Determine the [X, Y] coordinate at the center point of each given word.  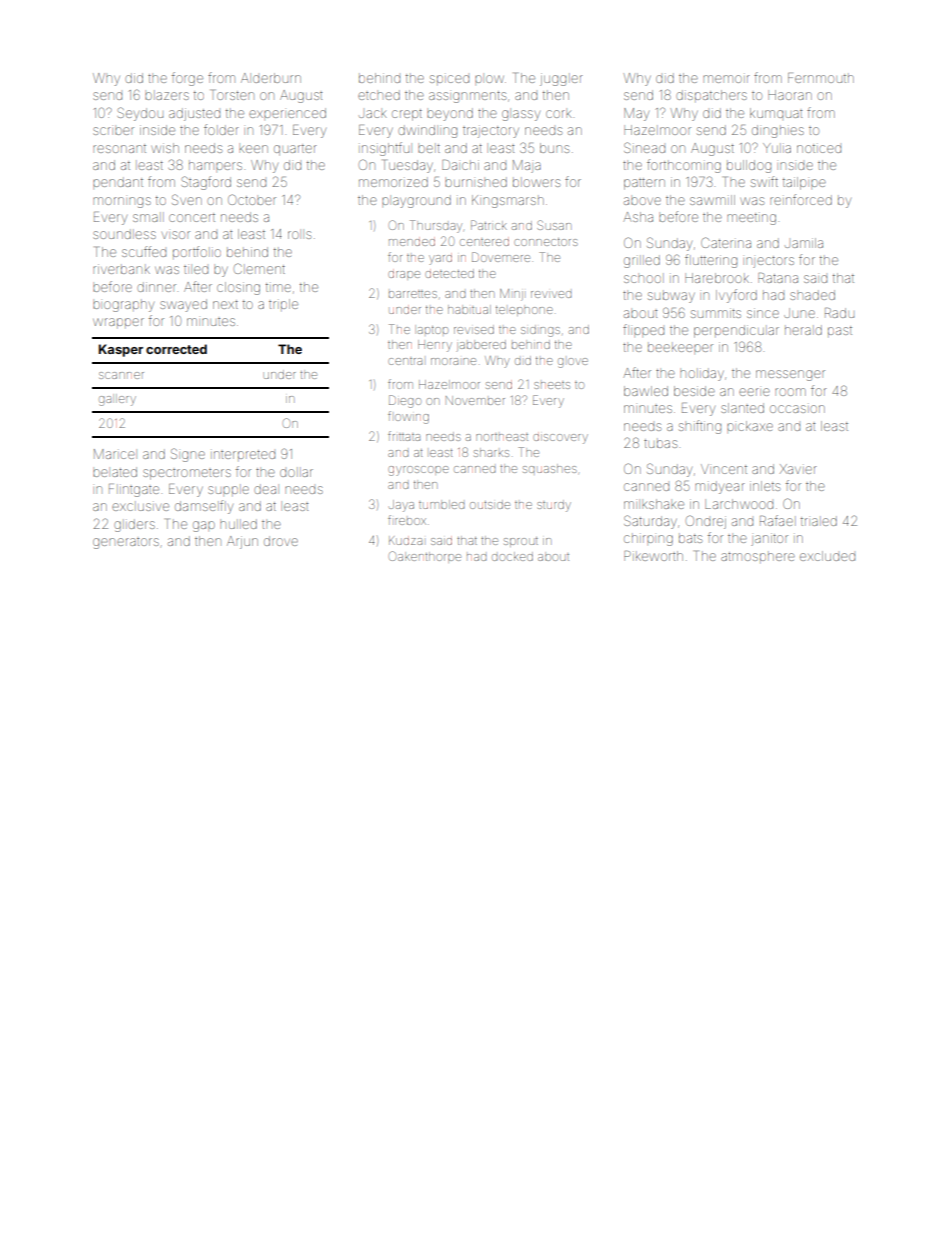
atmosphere [758, 556]
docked [512, 556]
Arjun [242, 542]
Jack [373, 114]
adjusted [194, 114]
